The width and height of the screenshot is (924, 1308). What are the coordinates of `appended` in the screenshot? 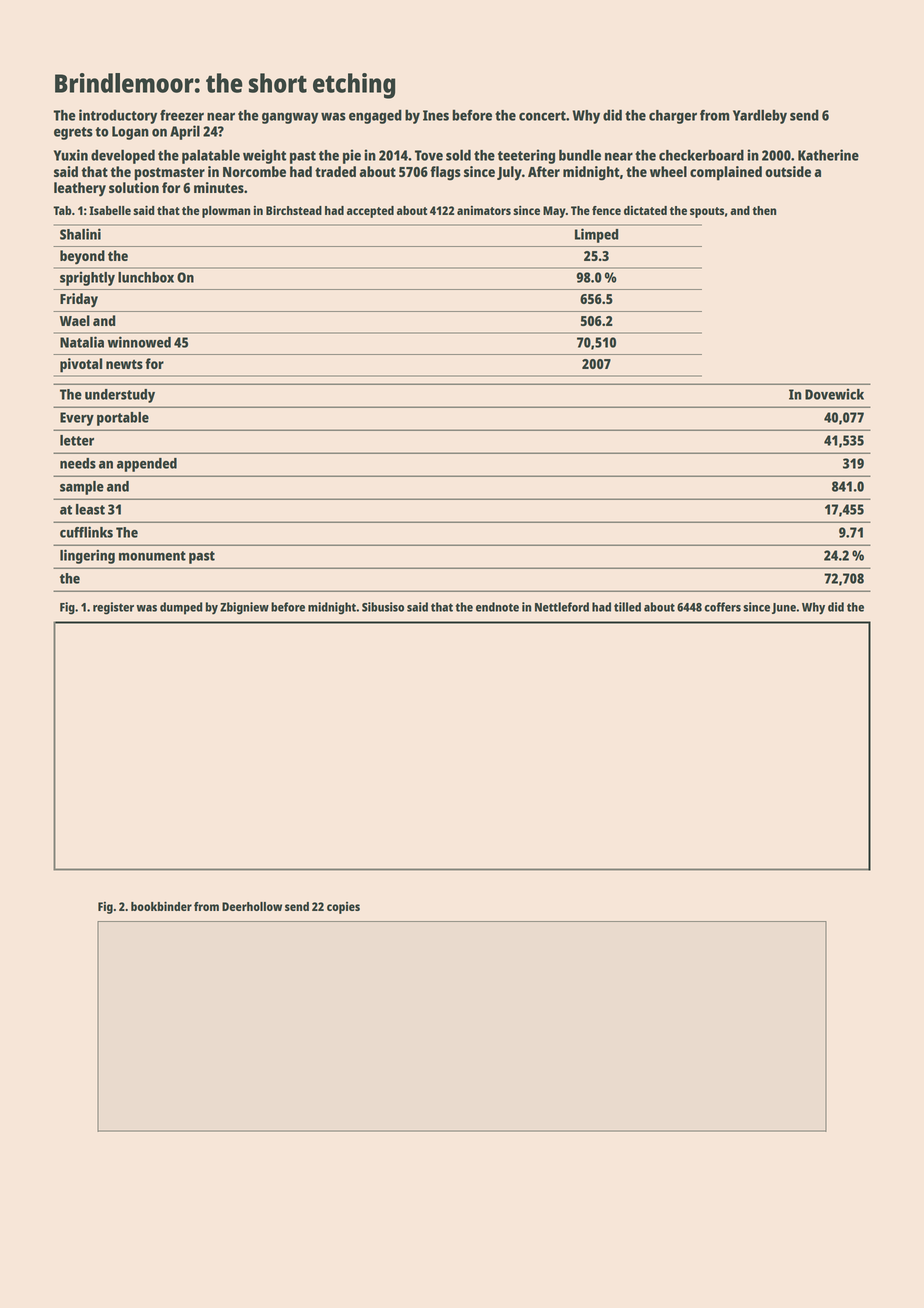 It's located at (147, 465).
